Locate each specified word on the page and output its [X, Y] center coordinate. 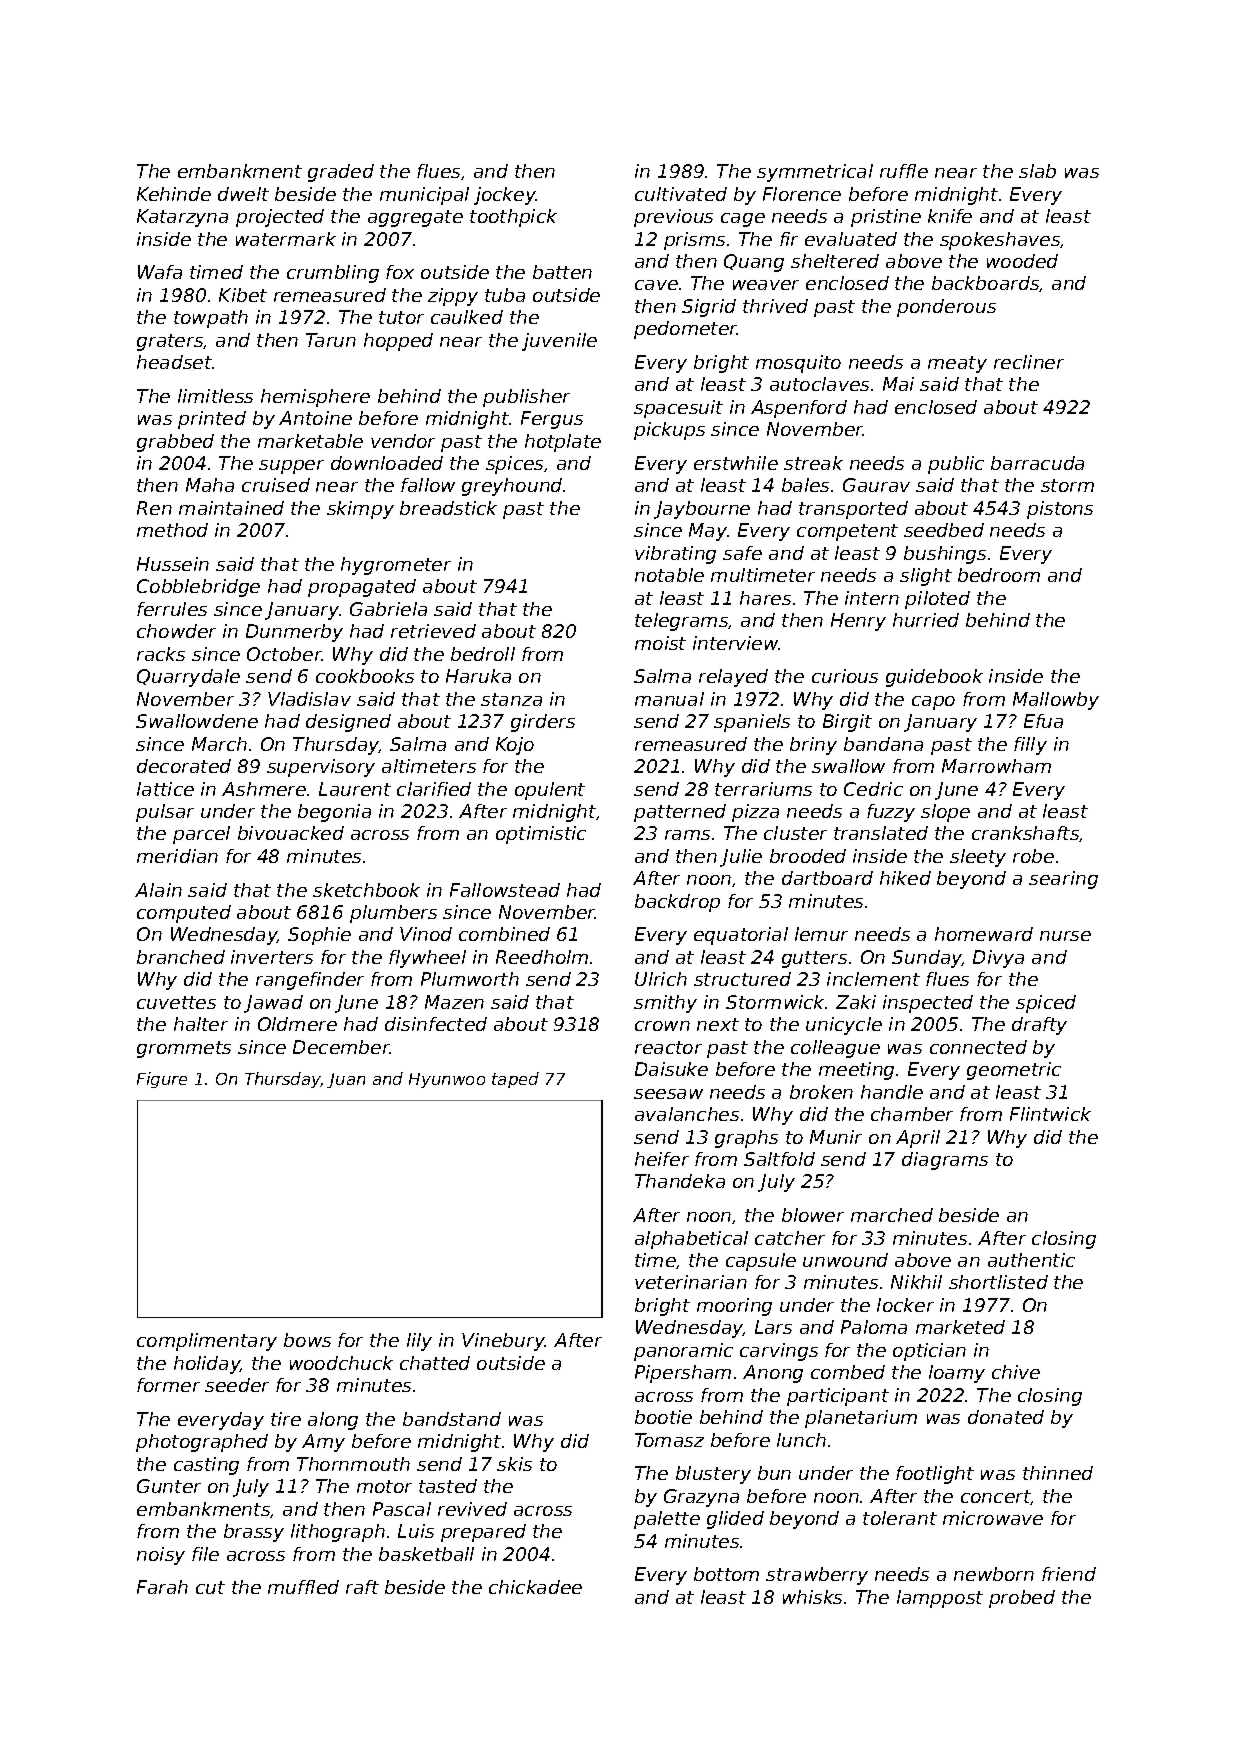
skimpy [360, 510]
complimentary [207, 1342]
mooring [734, 1307]
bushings [945, 555]
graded [341, 173]
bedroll [483, 654]
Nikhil [916, 1282]
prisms [694, 241]
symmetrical [815, 173]
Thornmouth [353, 1464]
